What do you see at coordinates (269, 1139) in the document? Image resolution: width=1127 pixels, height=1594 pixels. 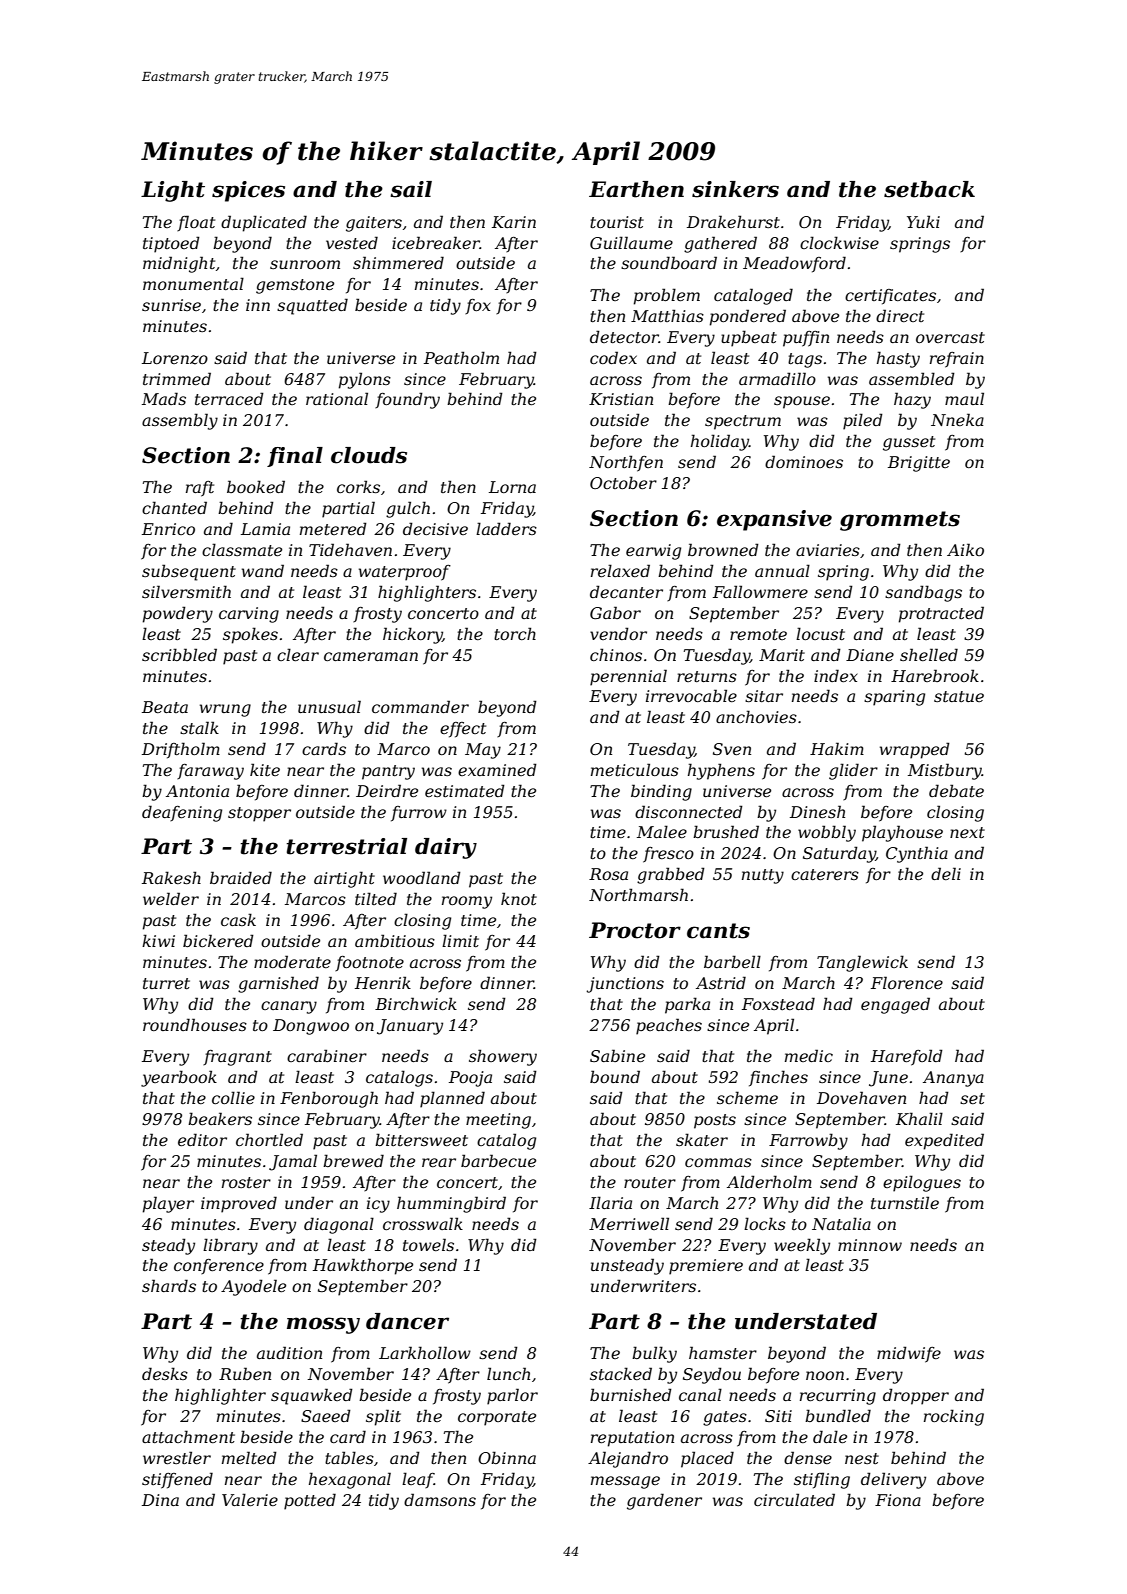 I see `chortled` at bounding box center [269, 1139].
